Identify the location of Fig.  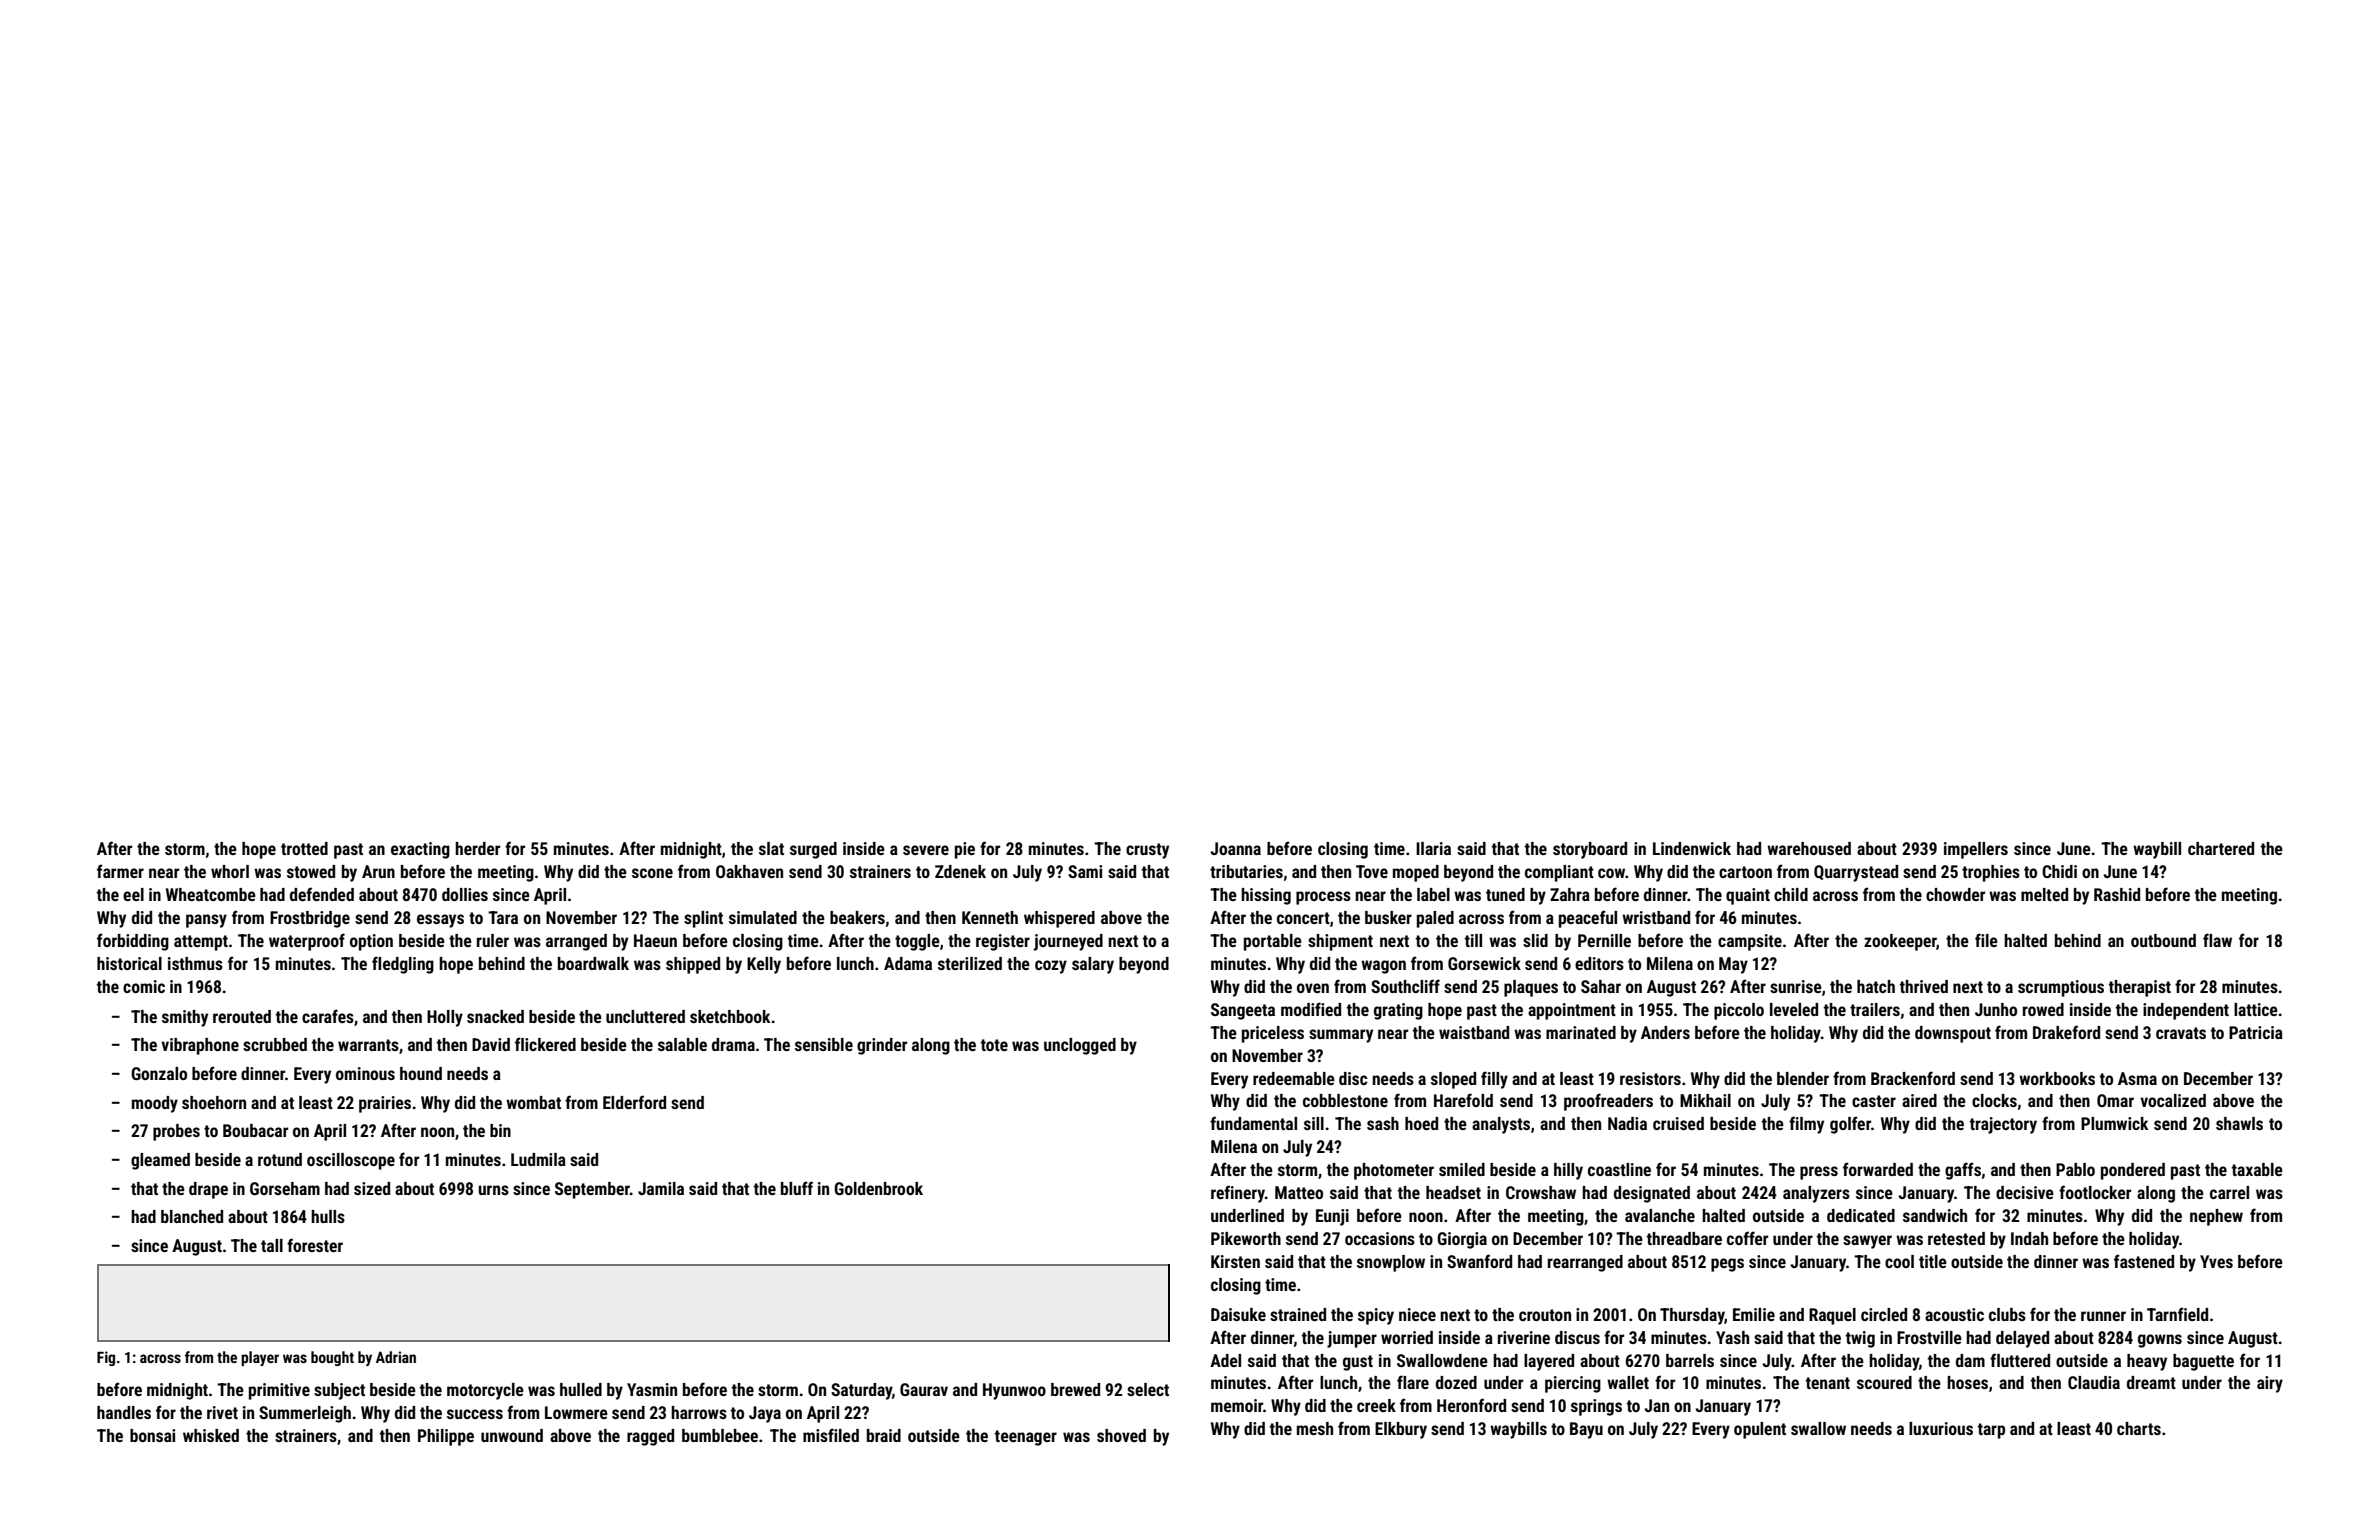
(106, 1358).
